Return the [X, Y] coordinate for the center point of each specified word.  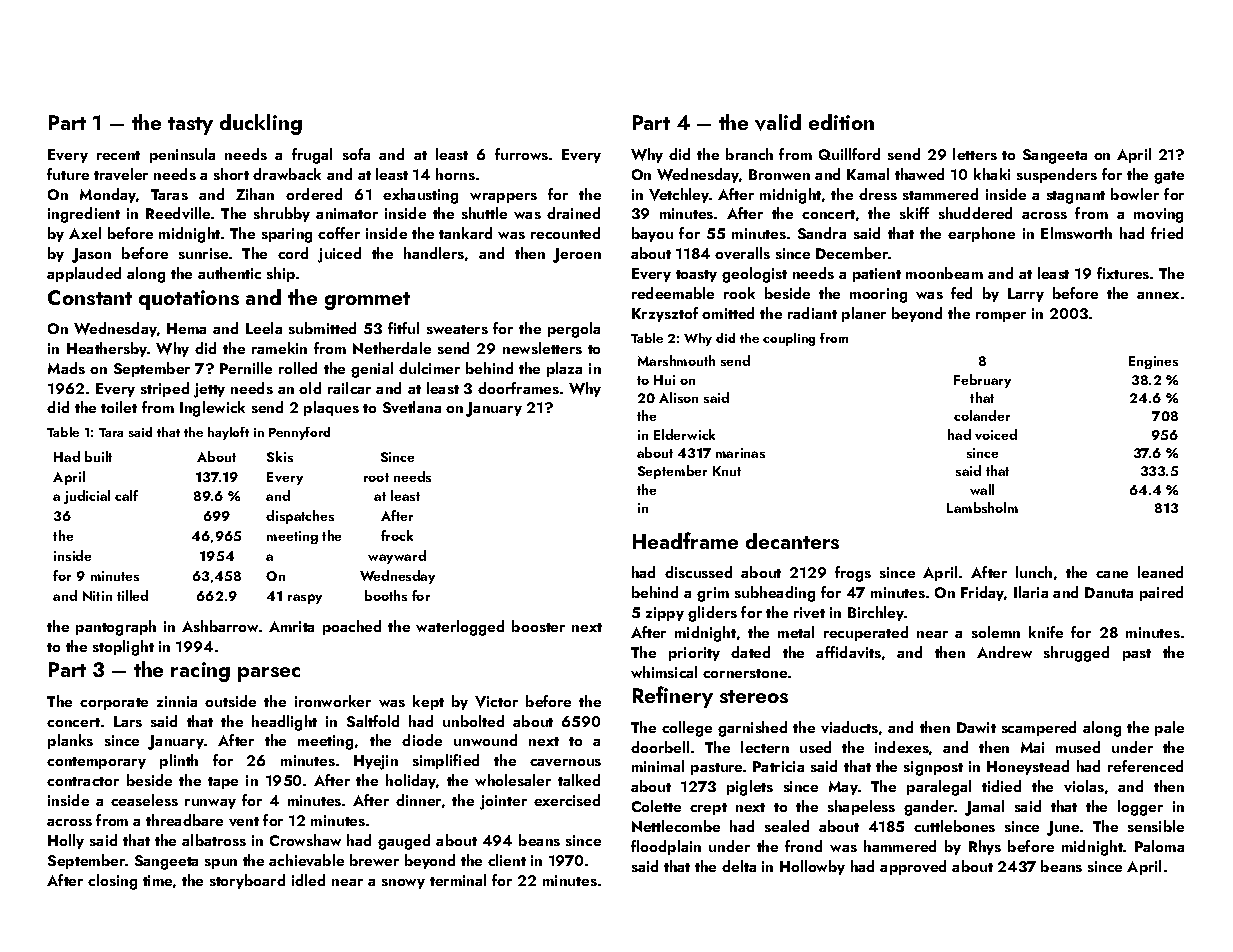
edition [841, 122]
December [852, 253]
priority [694, 654]
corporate [114, 704]
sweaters [457, 329]
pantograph [116, 628]
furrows [521, 154]
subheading [775, 594]
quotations [189, 300]
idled [308, 880]
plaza [564, 369]
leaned [1160, 572]
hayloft [228, 433]
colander [982, 415]
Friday [983, 593]
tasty [190, 126]
